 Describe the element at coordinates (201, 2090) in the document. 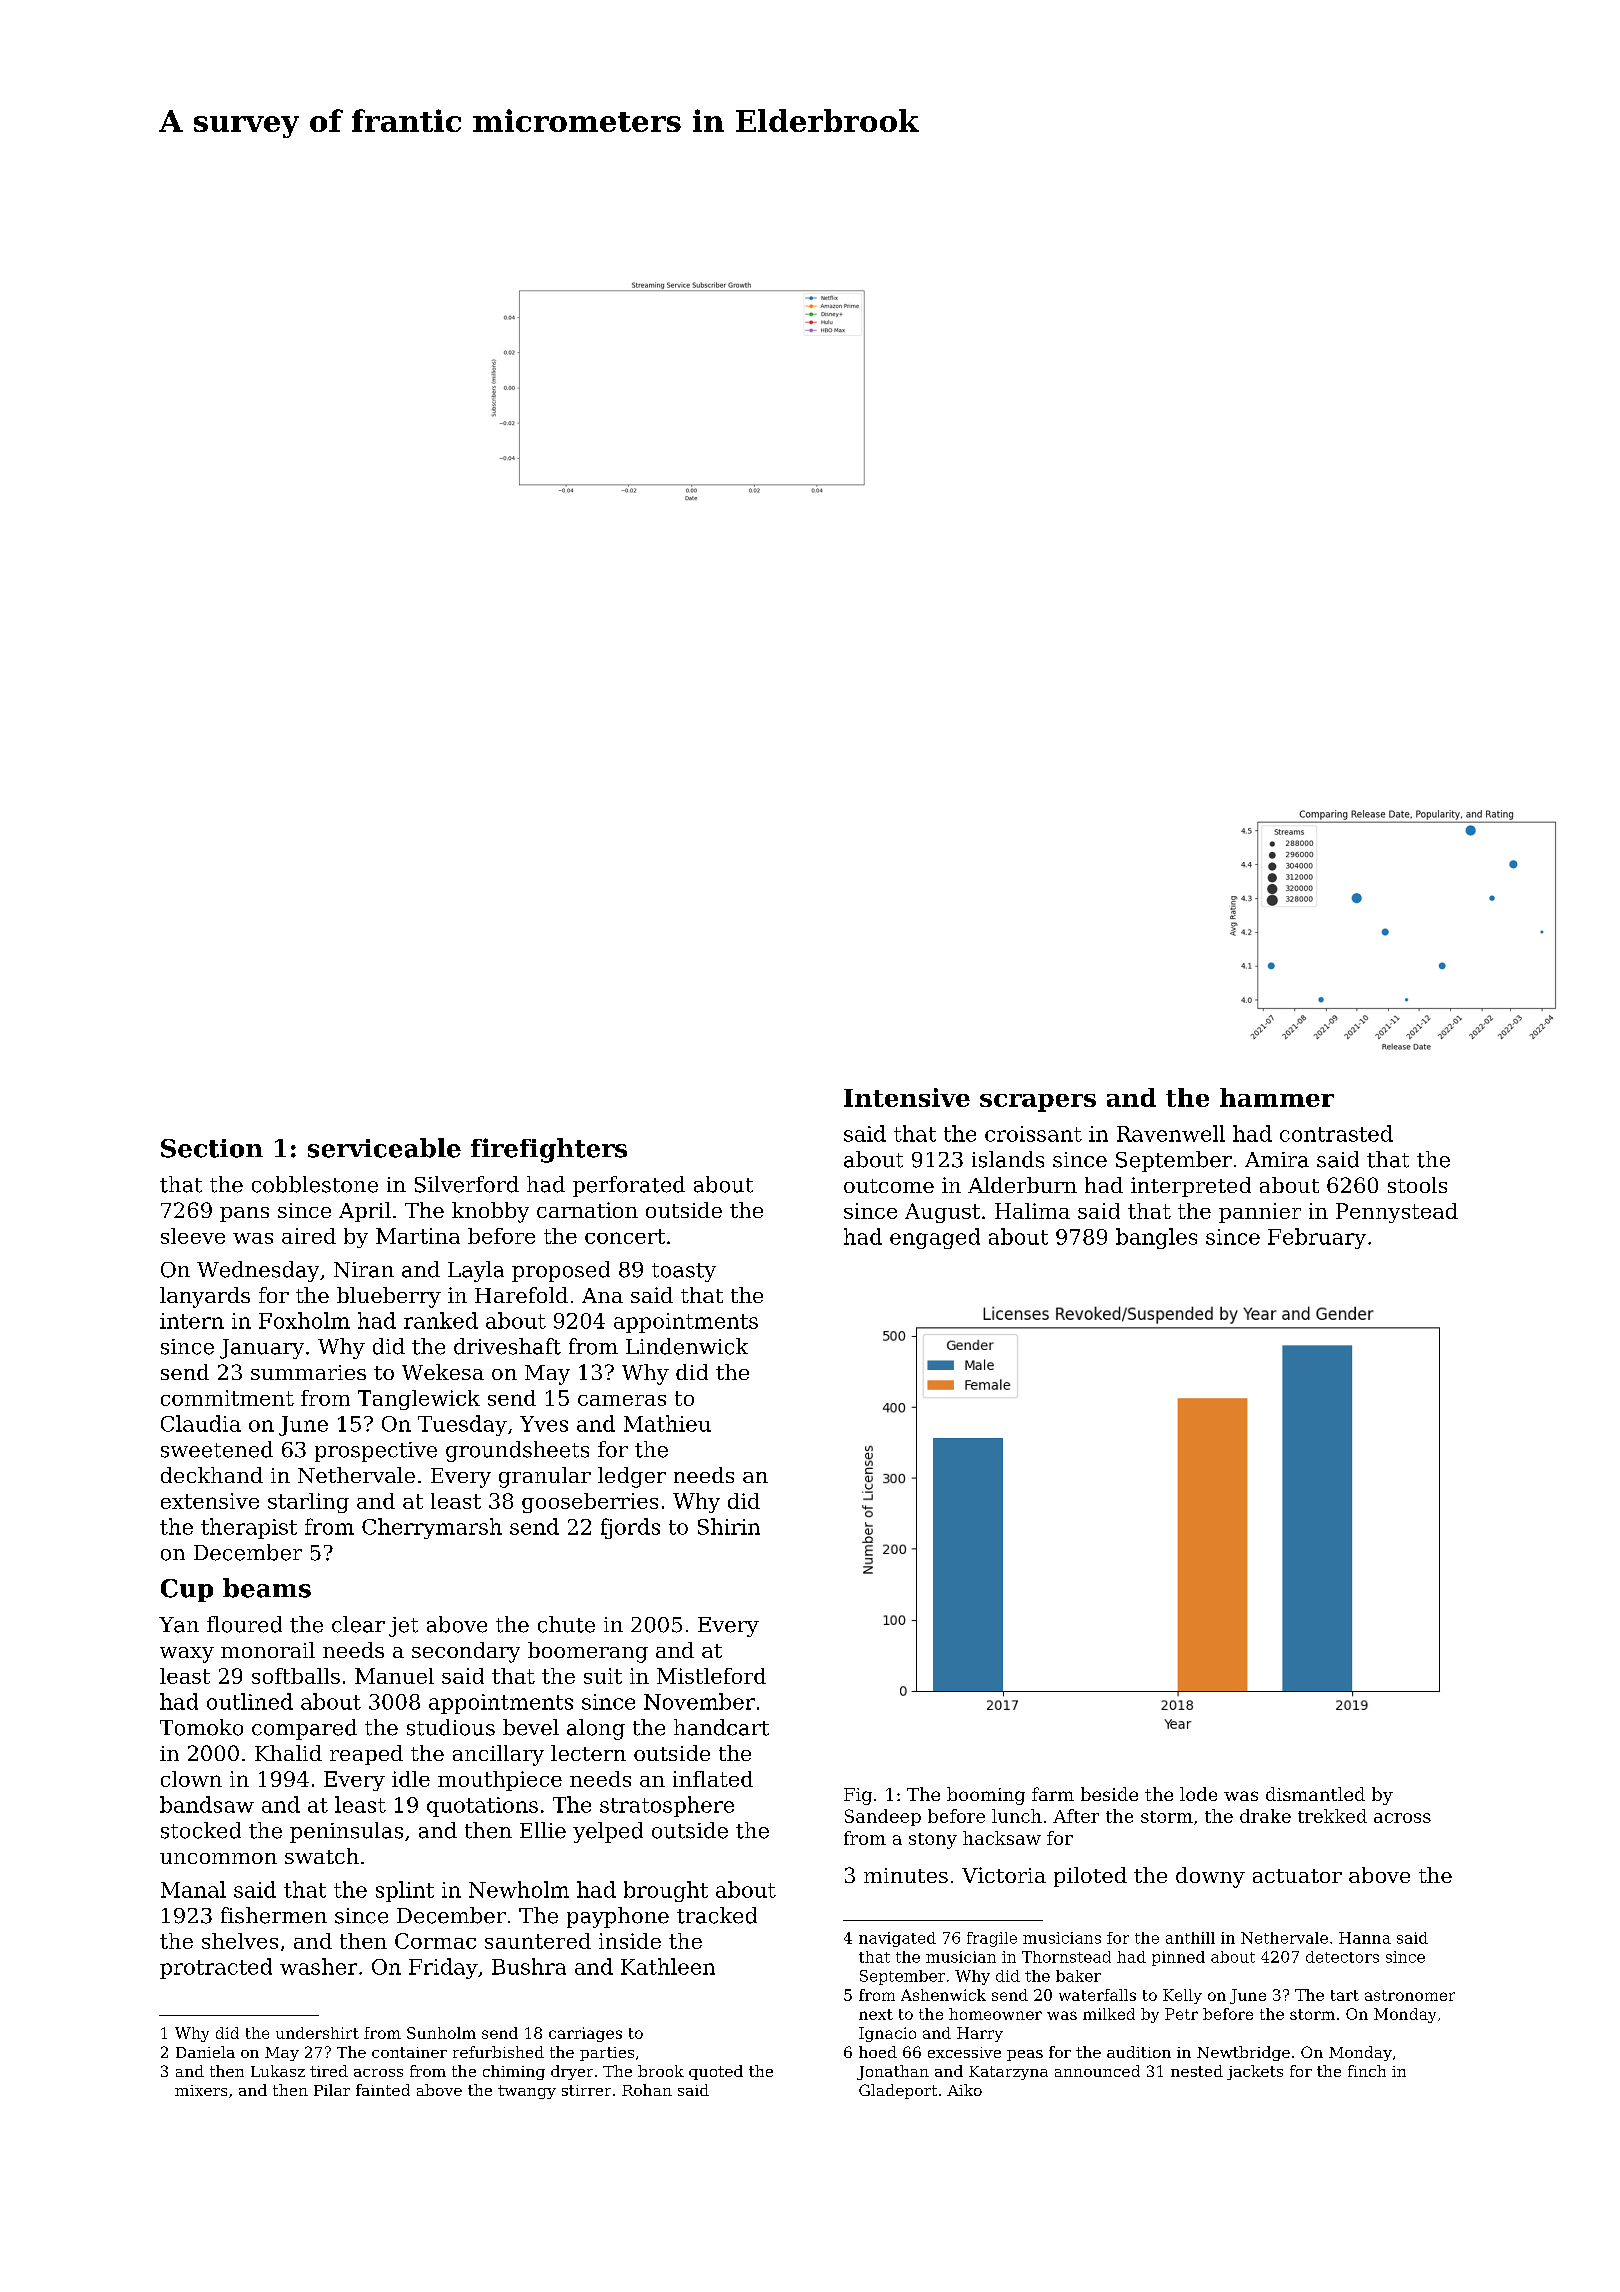

I see `mixers` at that location.
